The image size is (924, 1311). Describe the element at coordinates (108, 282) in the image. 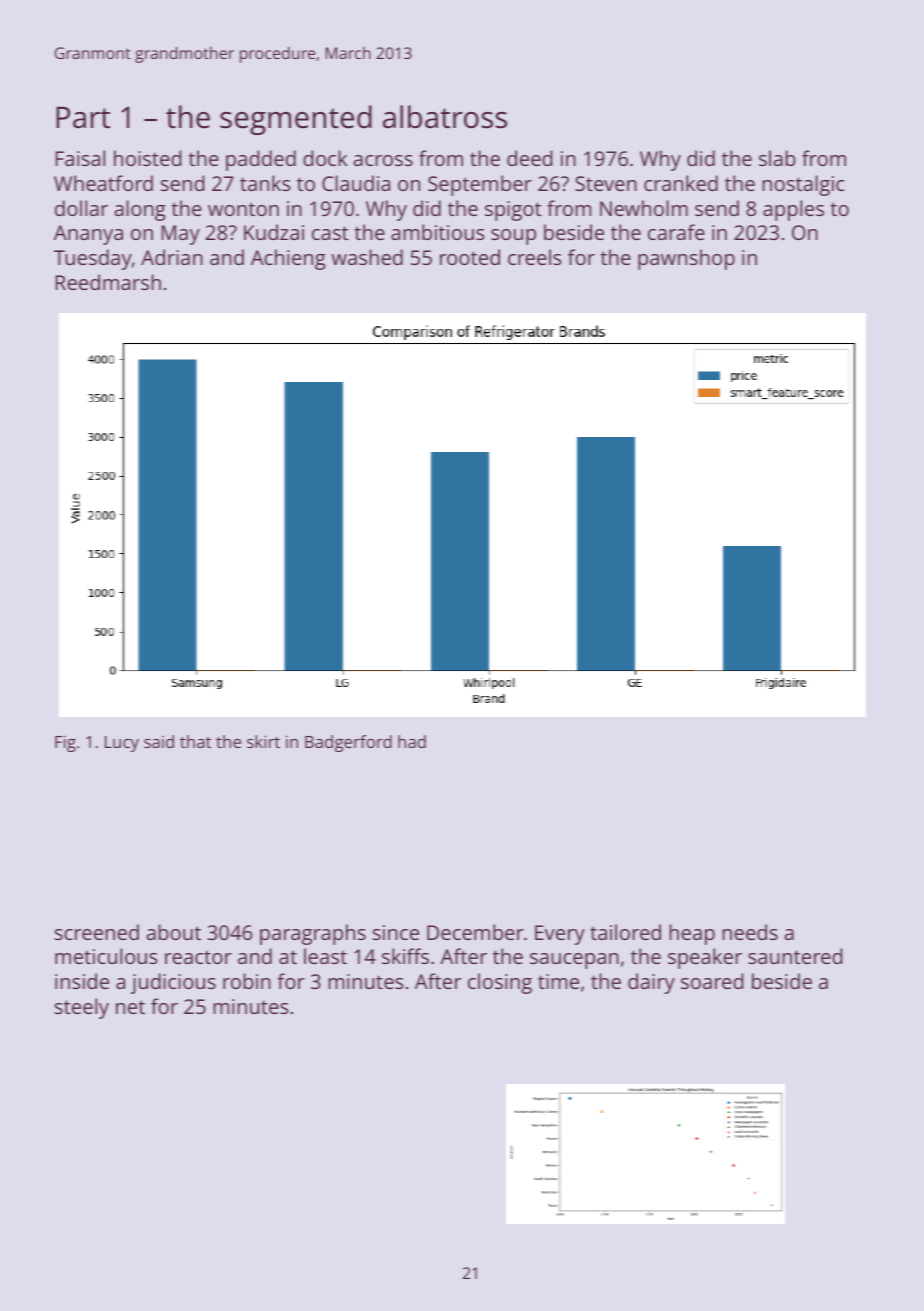

I see `Reedmarsh` at that location.
